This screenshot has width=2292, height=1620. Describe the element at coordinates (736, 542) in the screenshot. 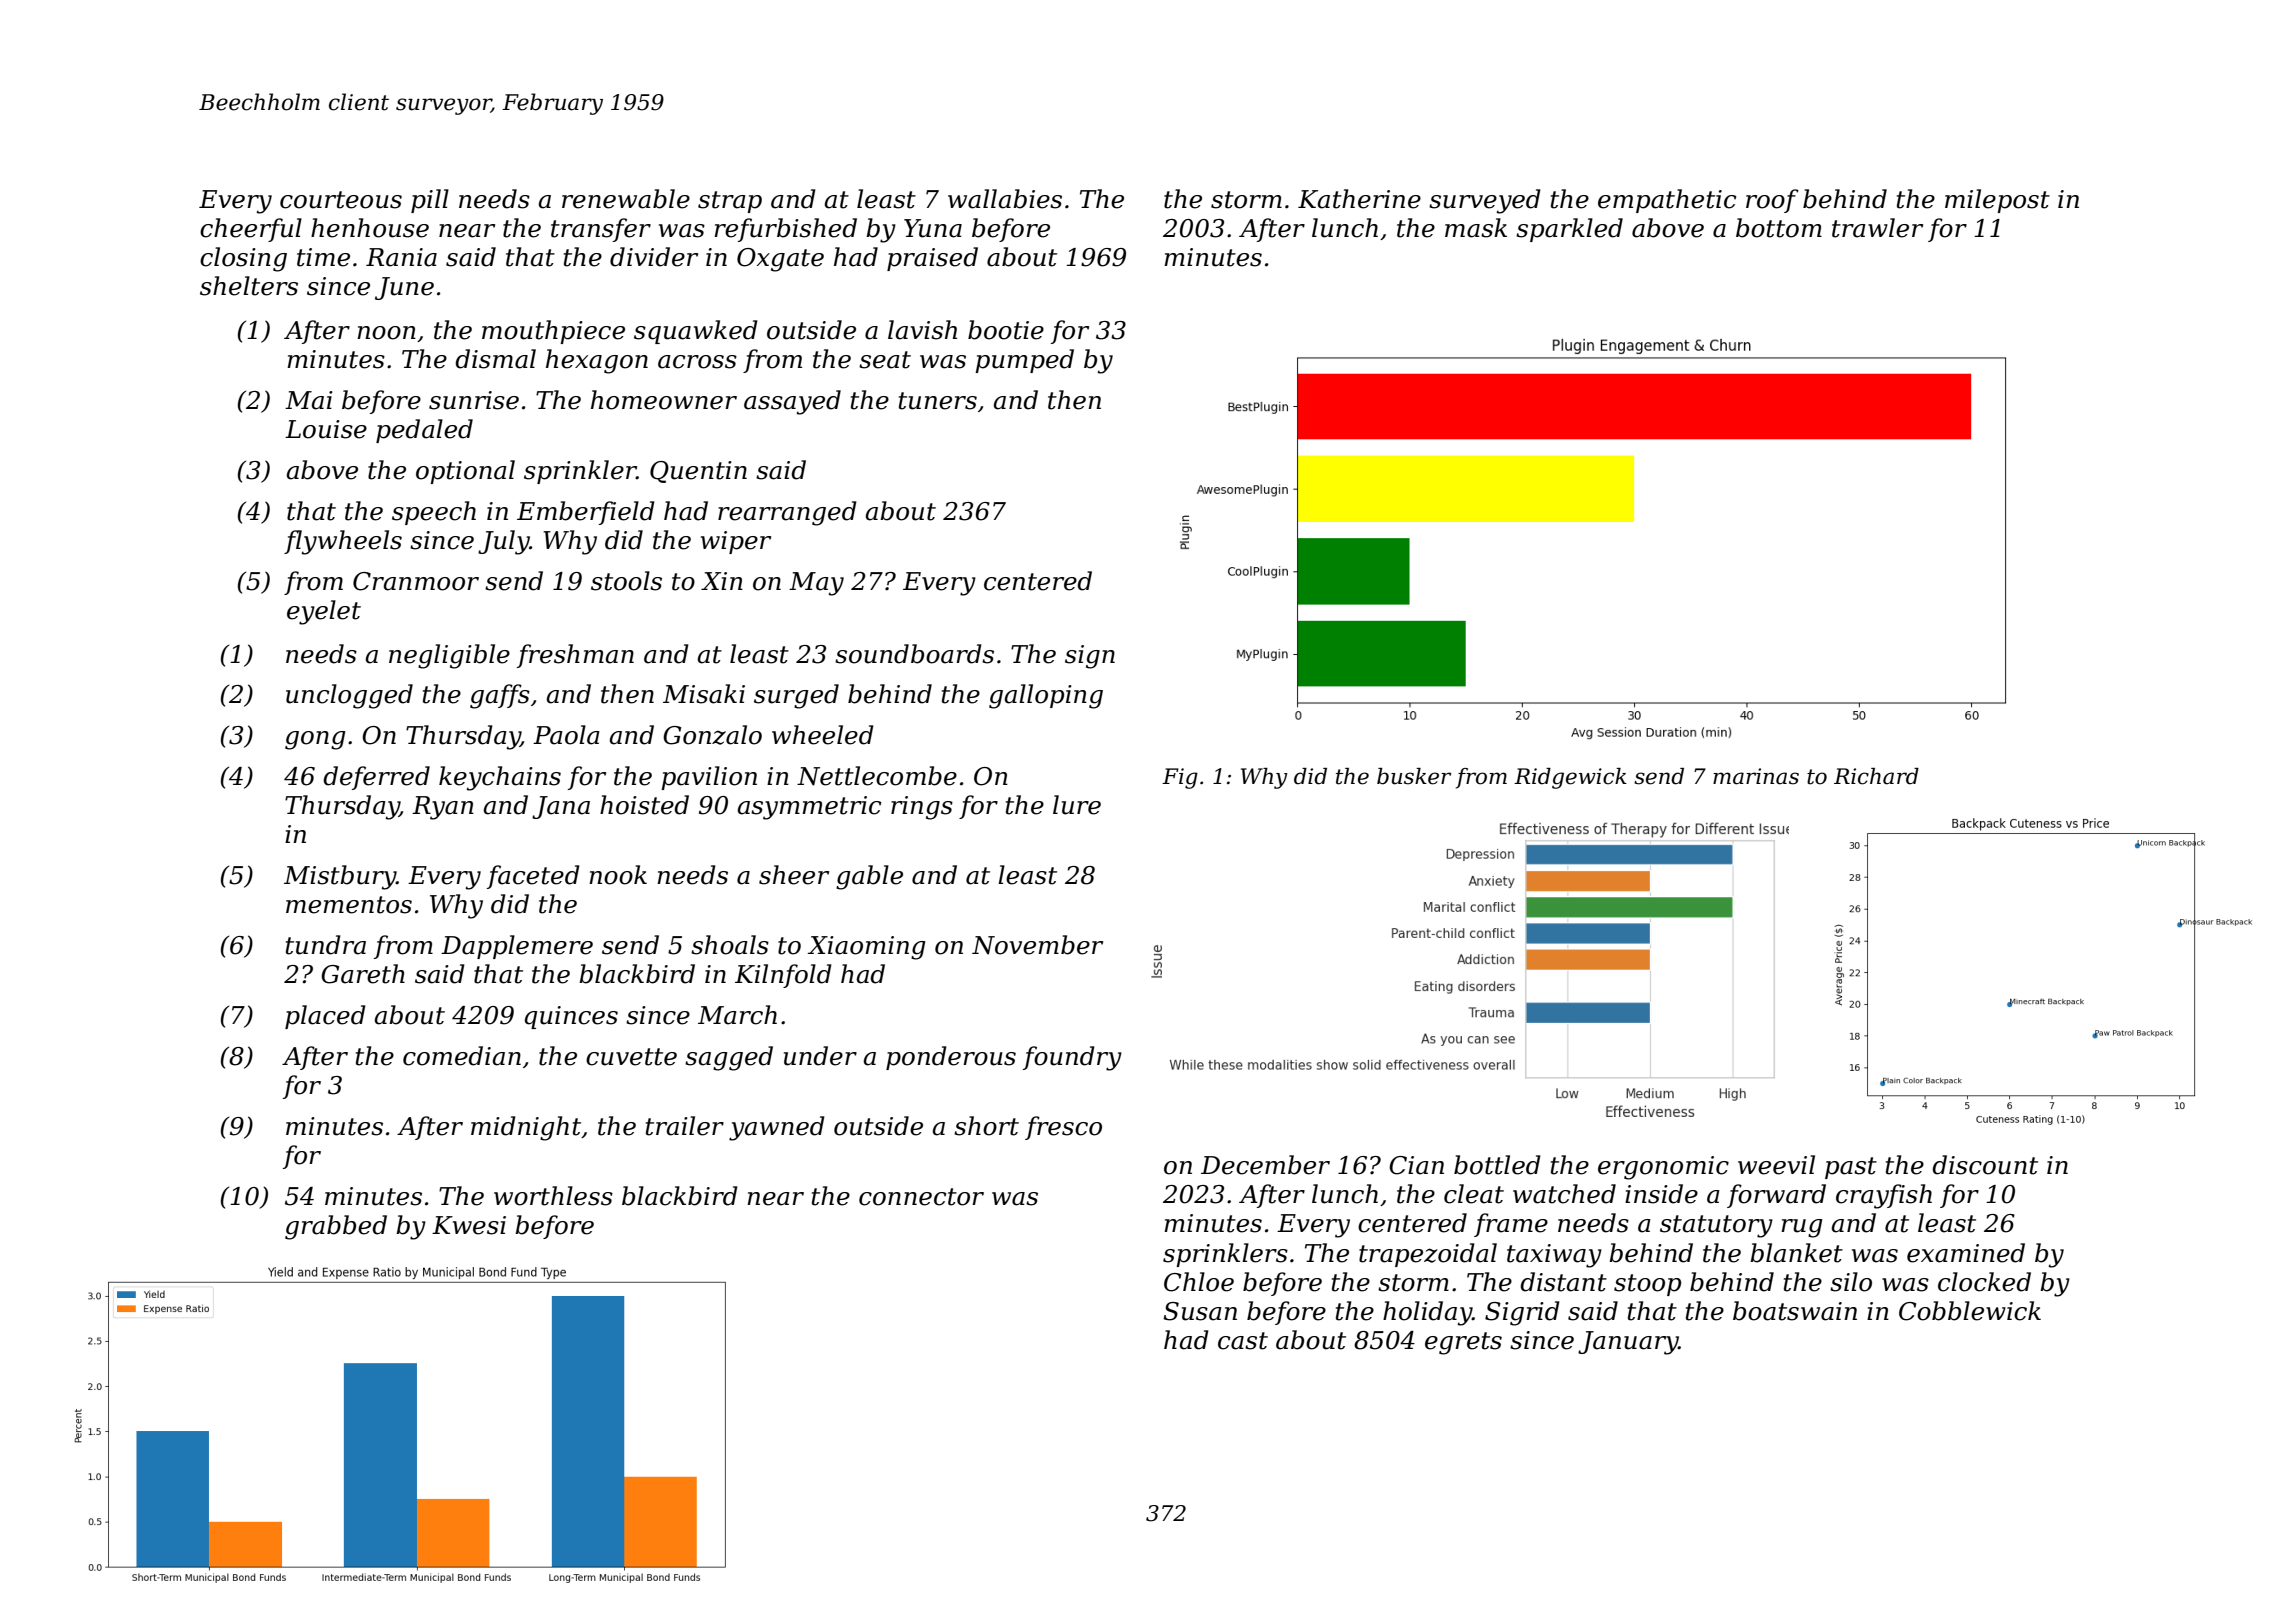

I see `wiper` at that location.
